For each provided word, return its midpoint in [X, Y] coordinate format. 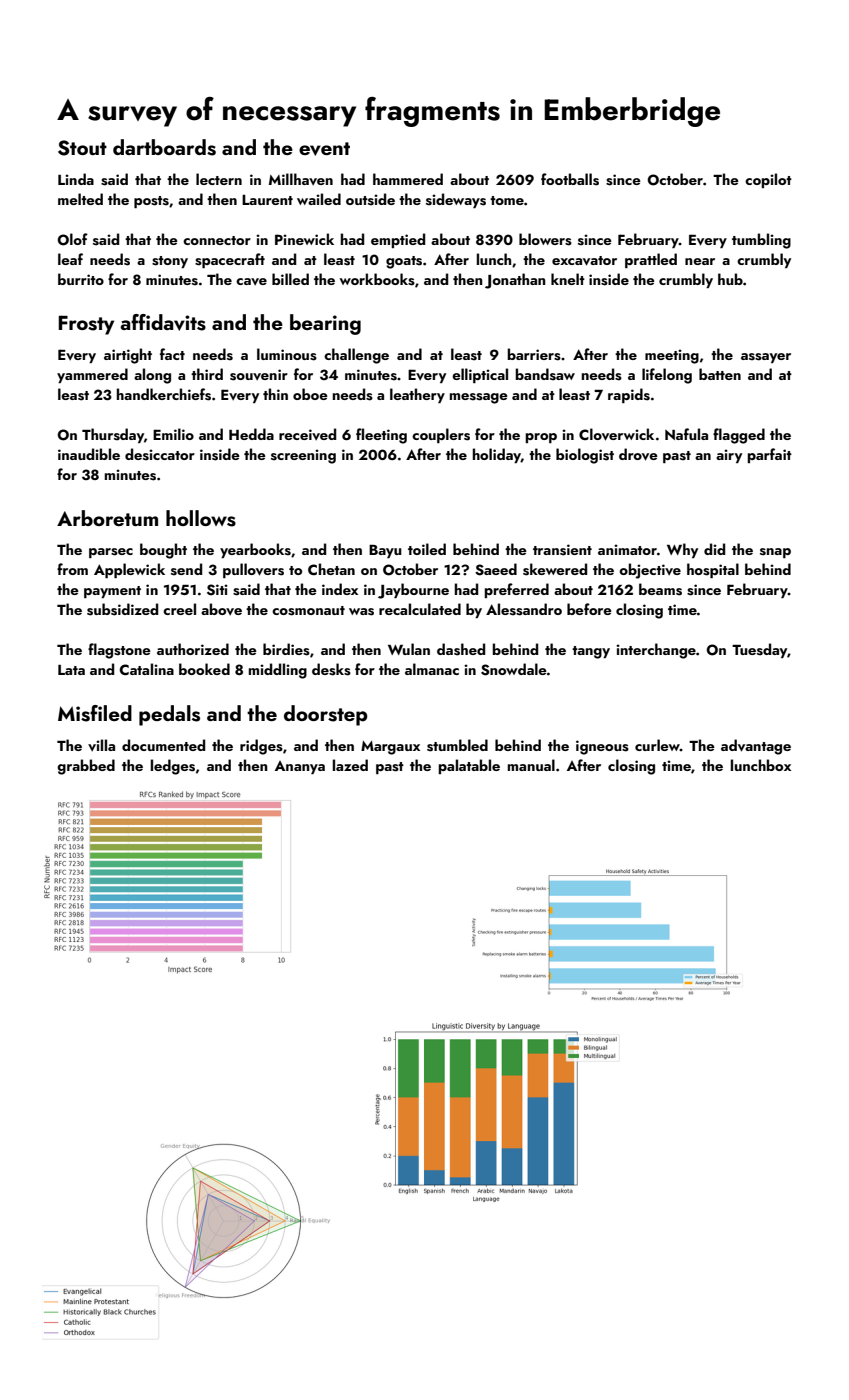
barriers [534, 354]
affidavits [163, 322]
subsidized [122, 609]
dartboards [164, 147]
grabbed [86, 767]
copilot [768, 180]
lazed [350, 765]
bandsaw [545, 374]
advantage [756, 747]
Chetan [331, 569]
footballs [570, 179]
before [589, 609]
